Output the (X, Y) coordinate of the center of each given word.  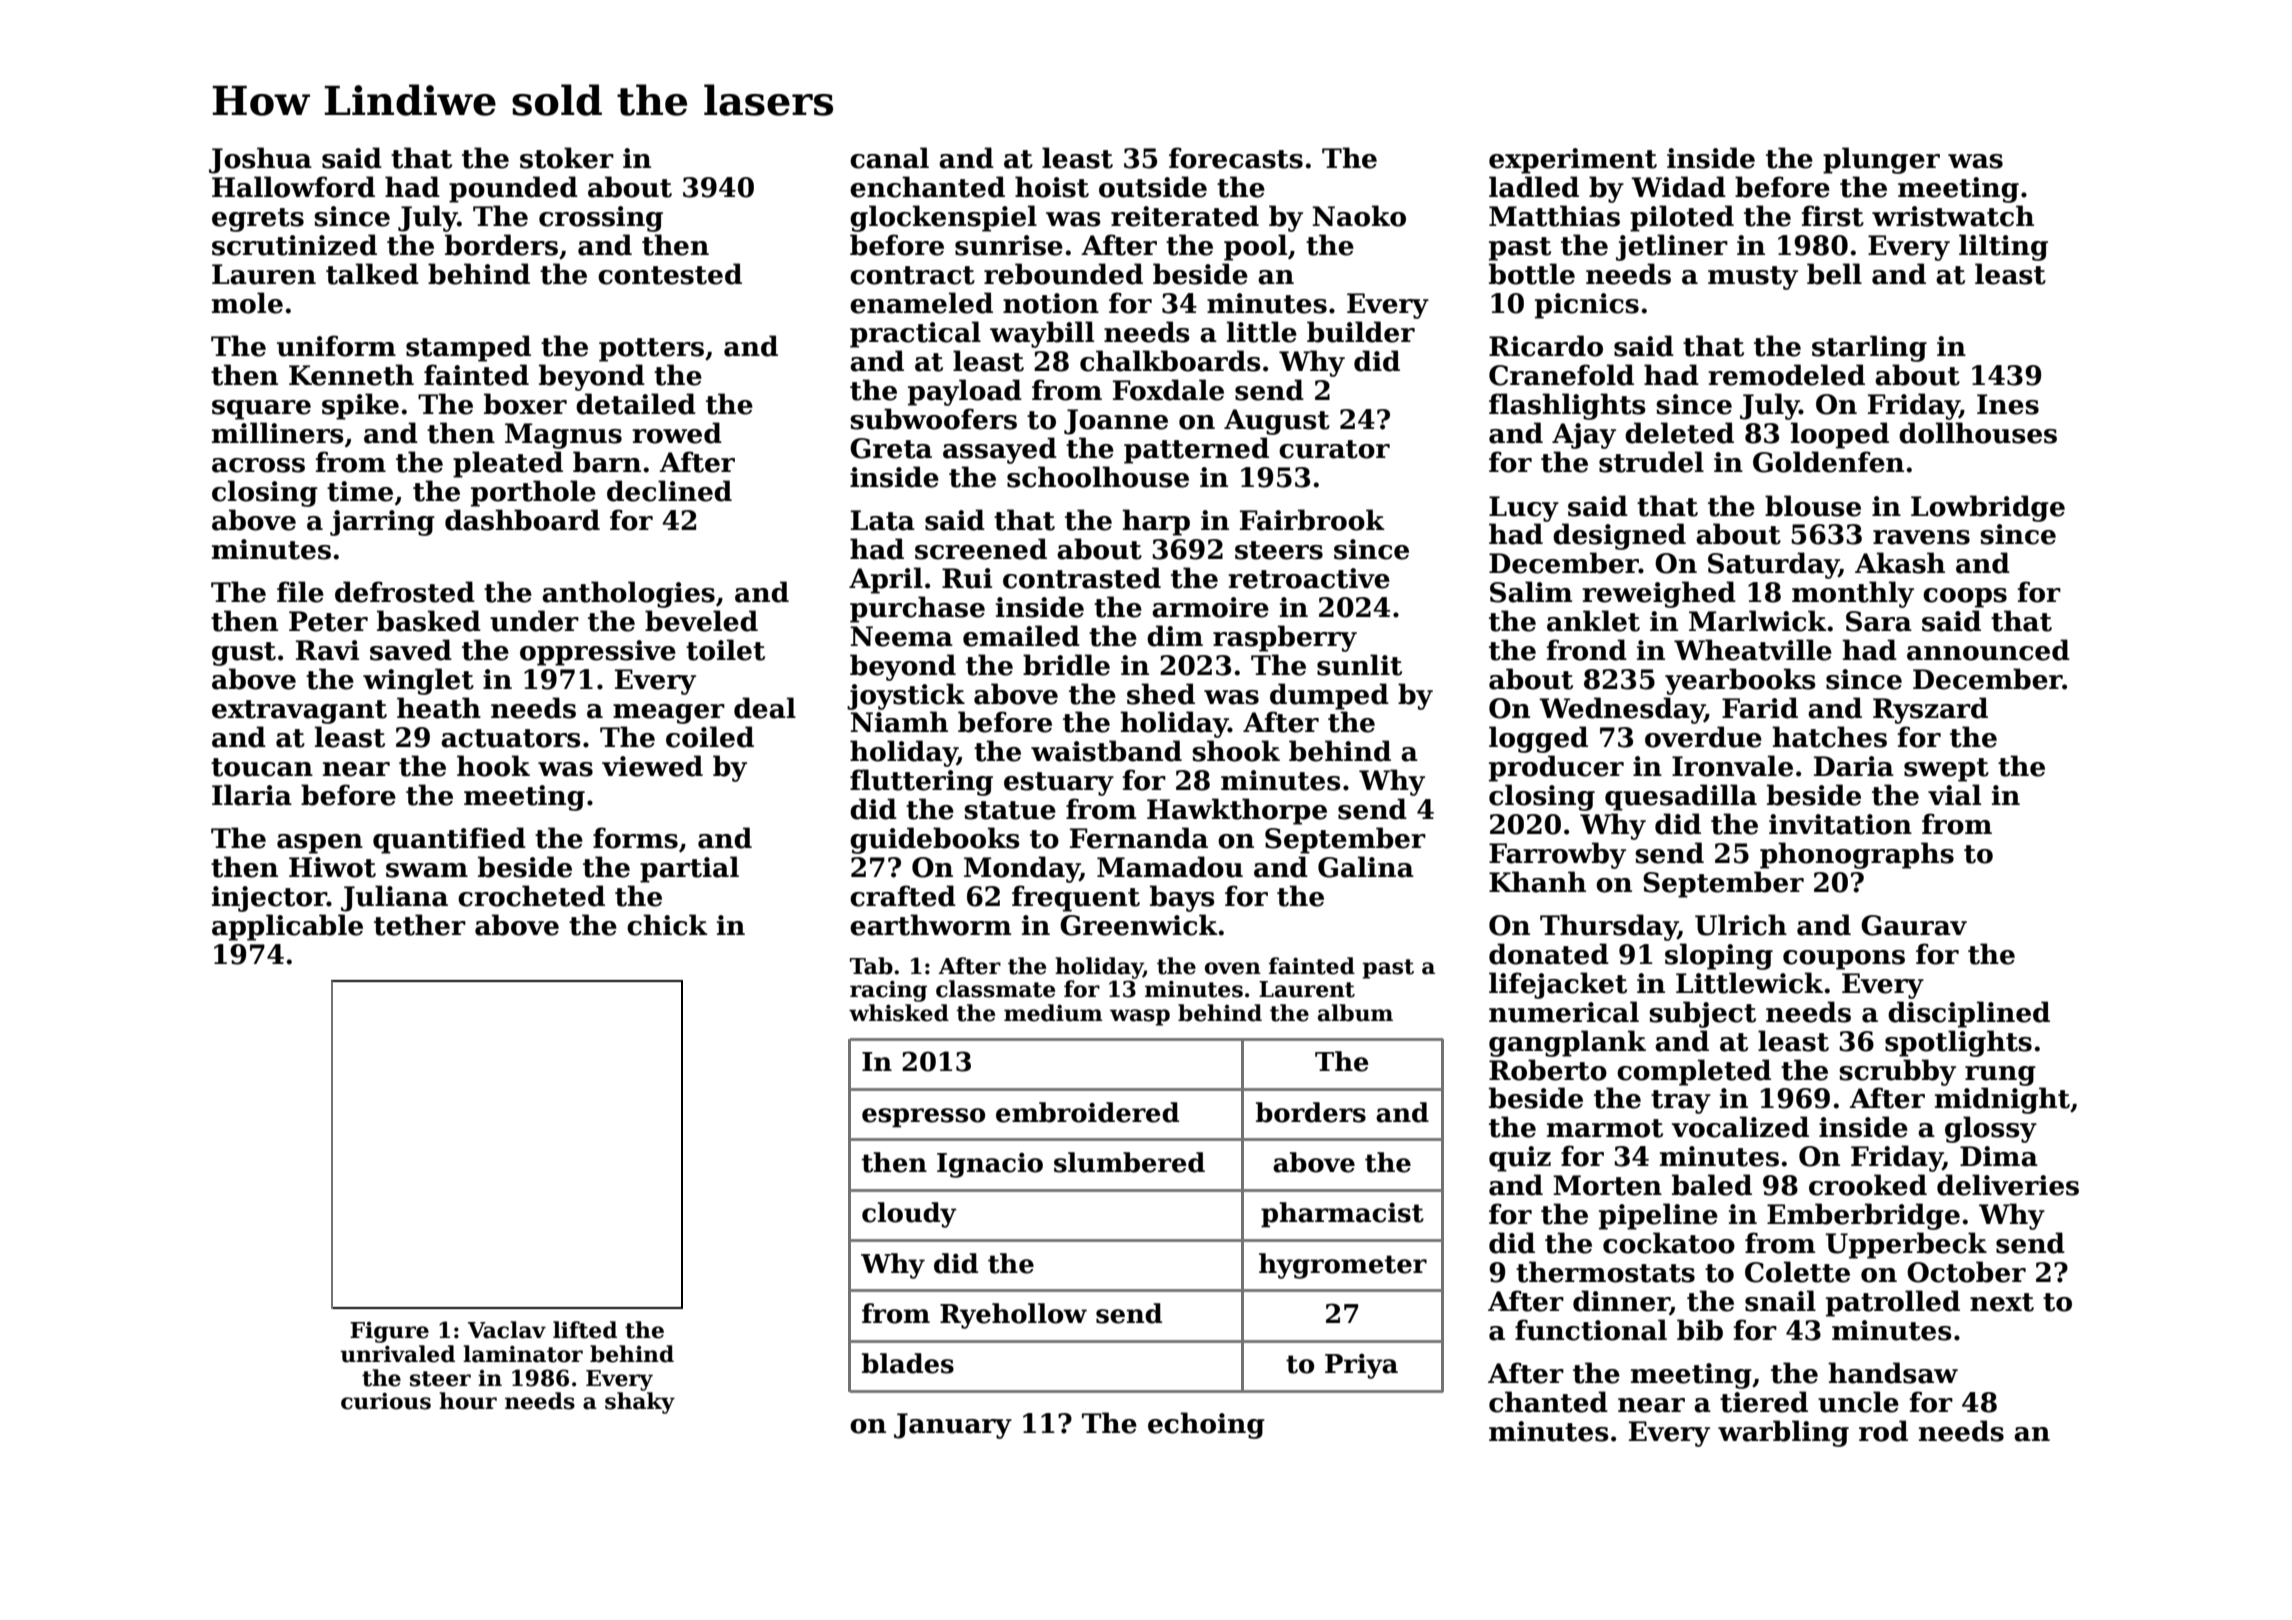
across (258, 465)
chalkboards (1170, 361)
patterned (1196, 450)
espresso (923, 1118)
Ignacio (990, 1165)
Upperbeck (1906, 1245)
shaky (640, 1403)
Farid (1760, 708)
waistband (1106, 751)
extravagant (299, 712)
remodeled (1786, 375)
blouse (1813, 506)
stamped (468, 348)
